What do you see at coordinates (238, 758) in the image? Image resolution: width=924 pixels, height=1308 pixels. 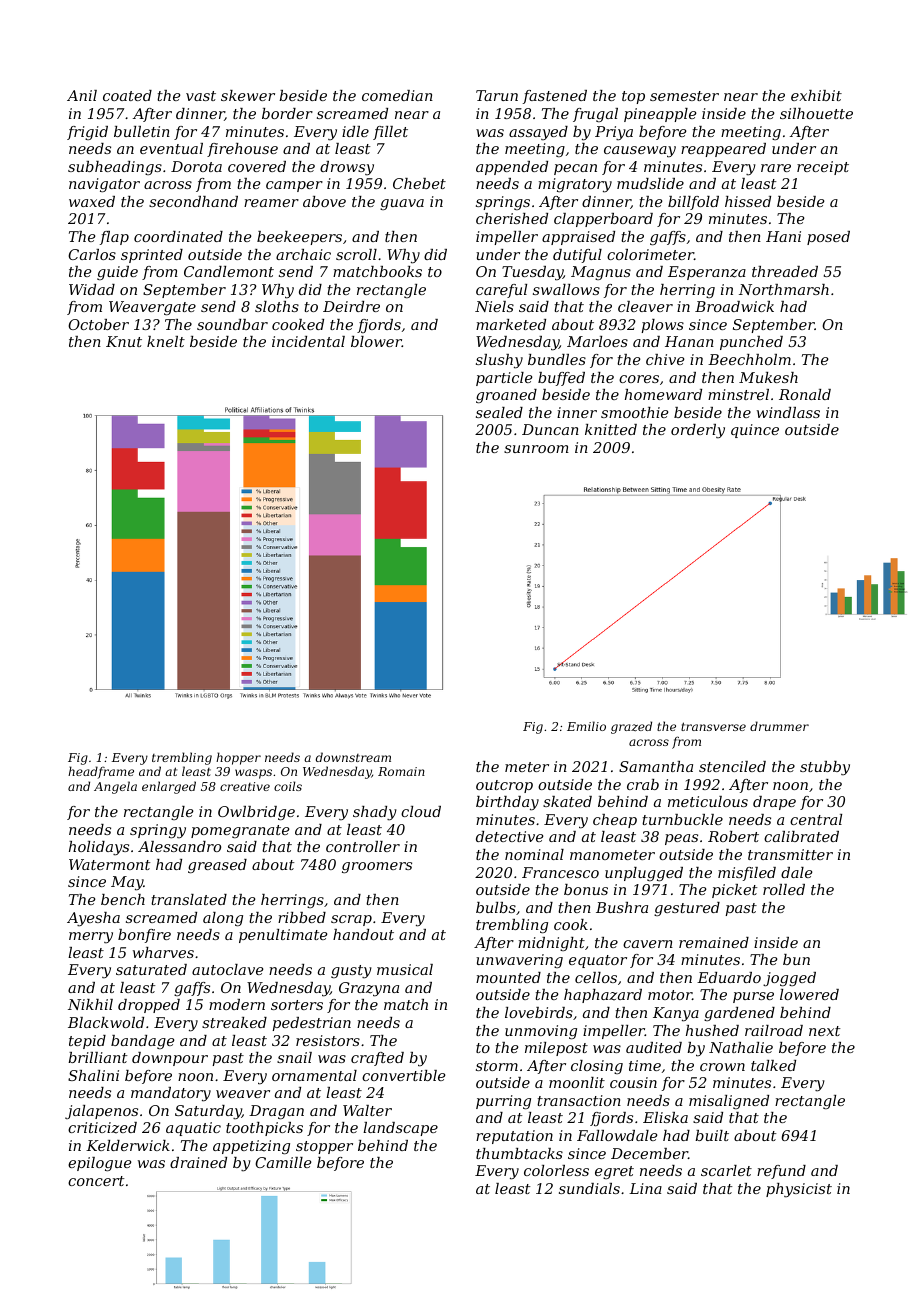 I see `hopper` at bounding box center [238, 758].
